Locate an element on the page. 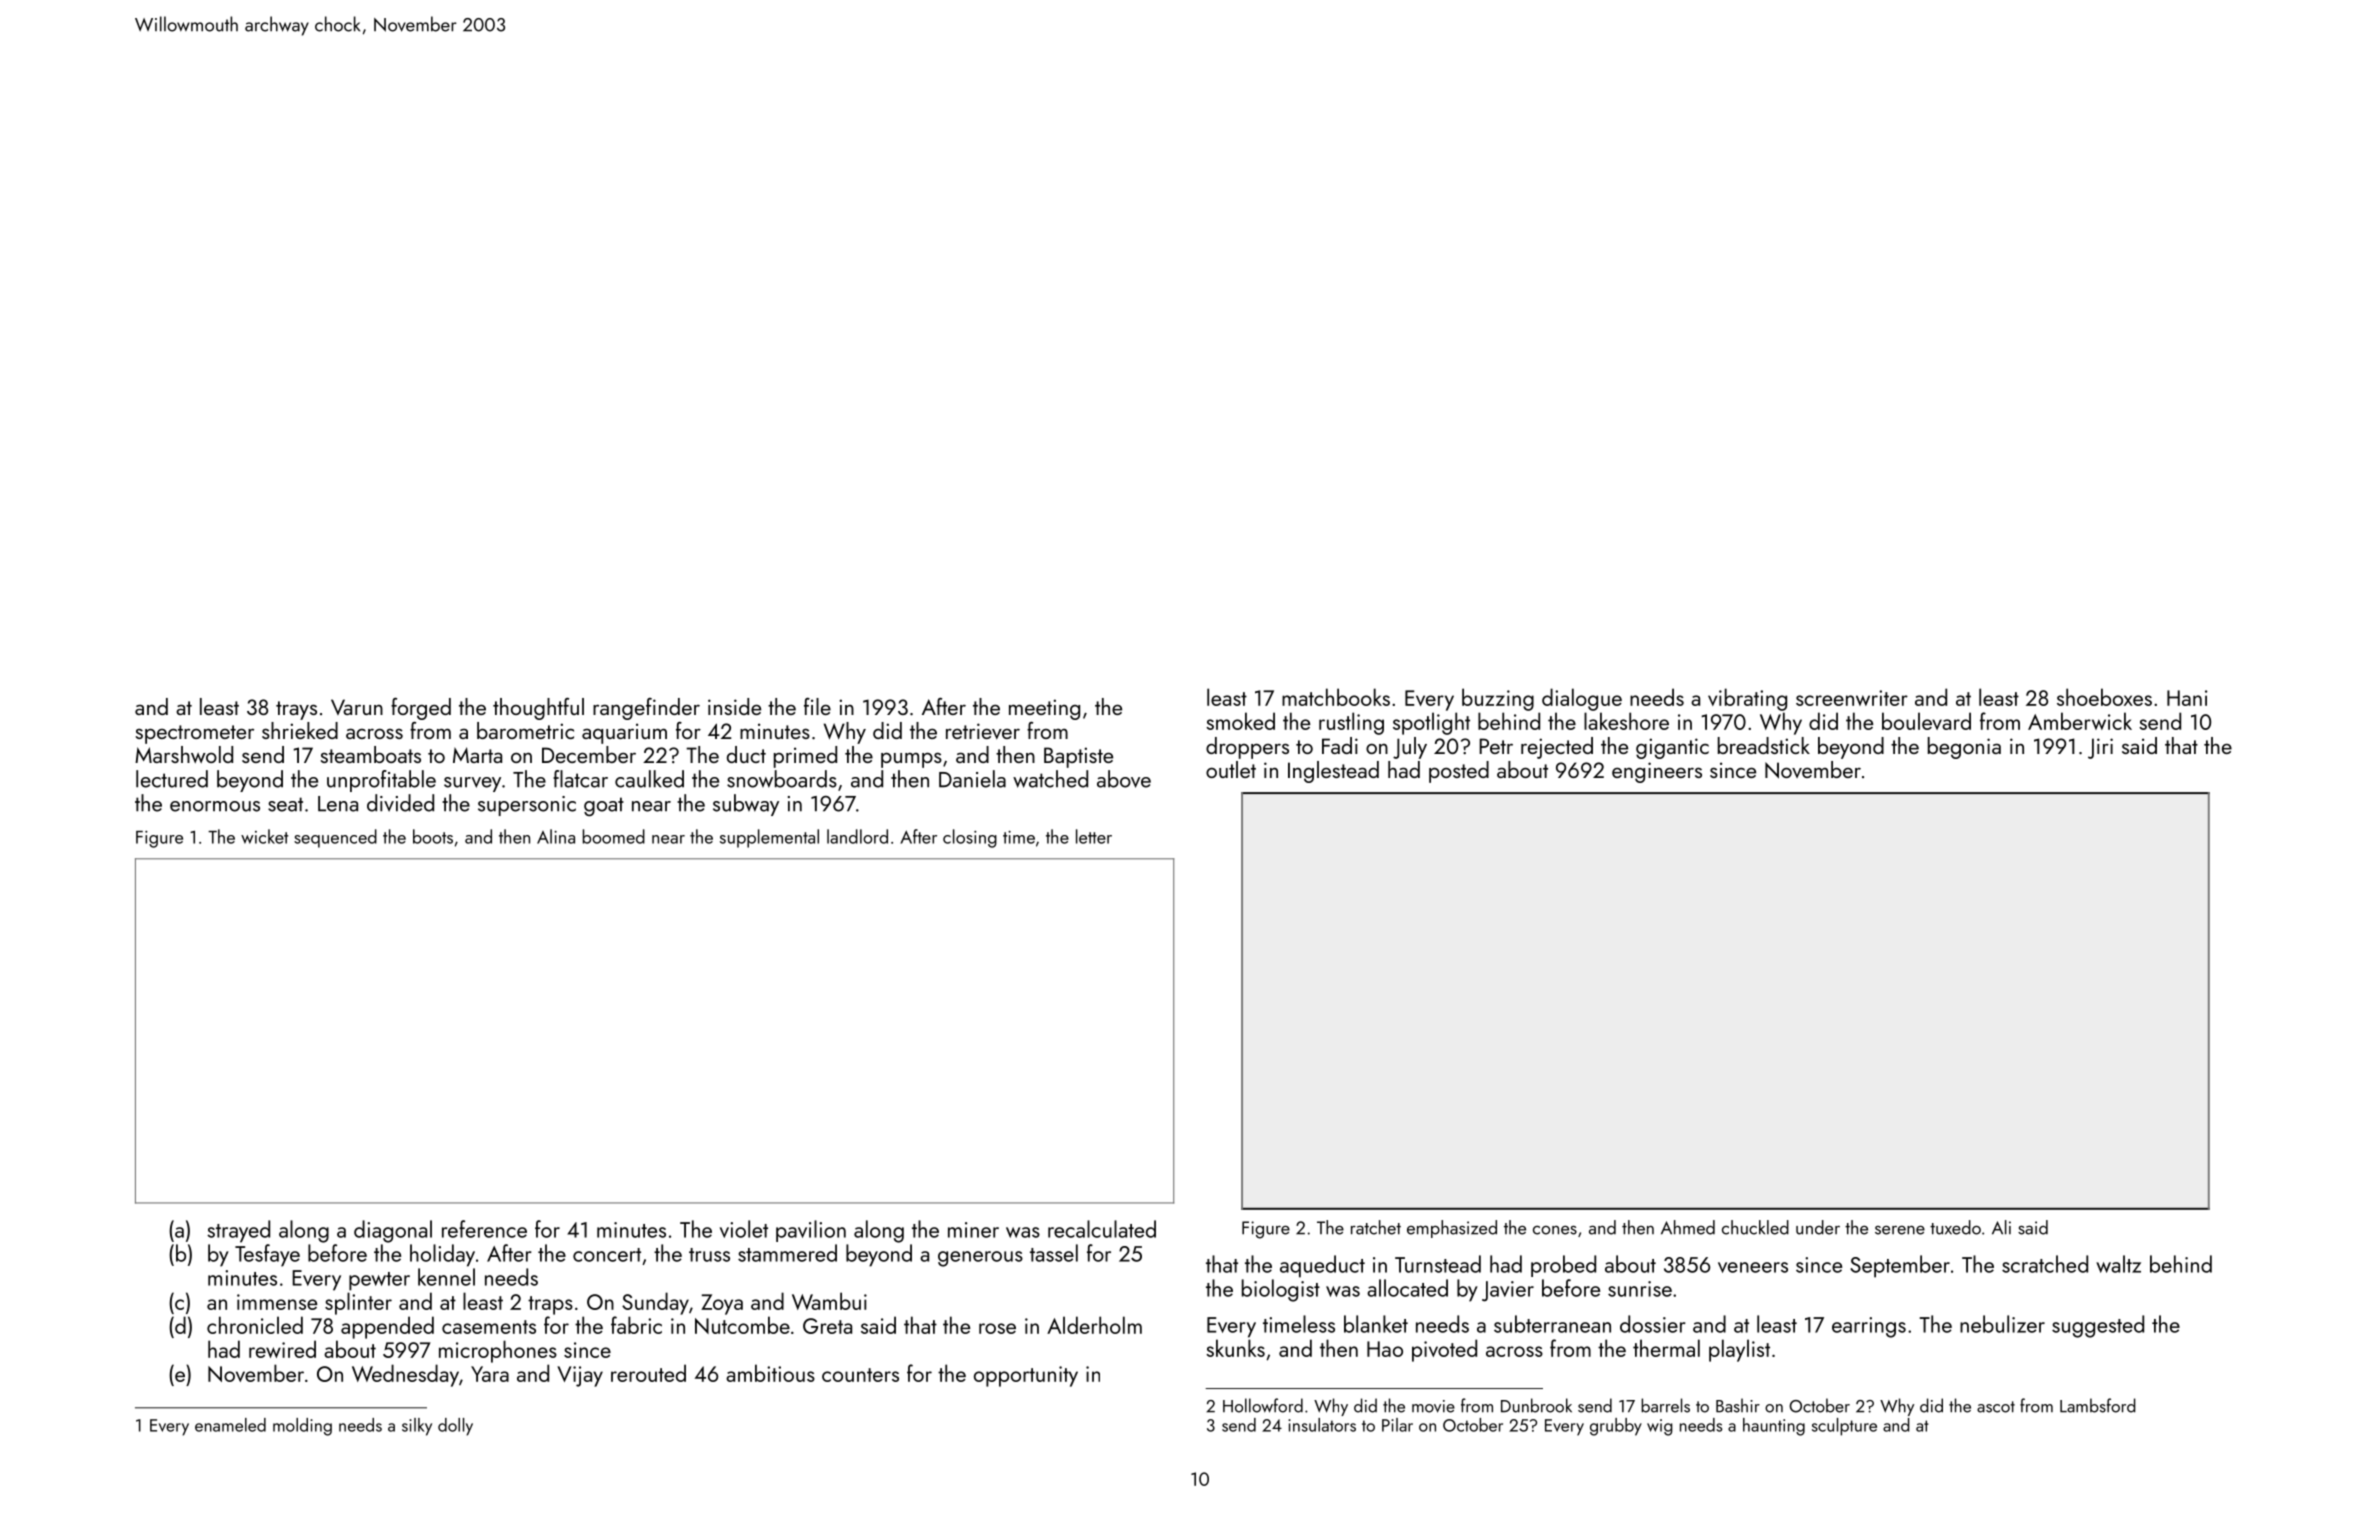 The height and width of the document is (1540, 2380). reference is located at coordinates (484, 1229).
